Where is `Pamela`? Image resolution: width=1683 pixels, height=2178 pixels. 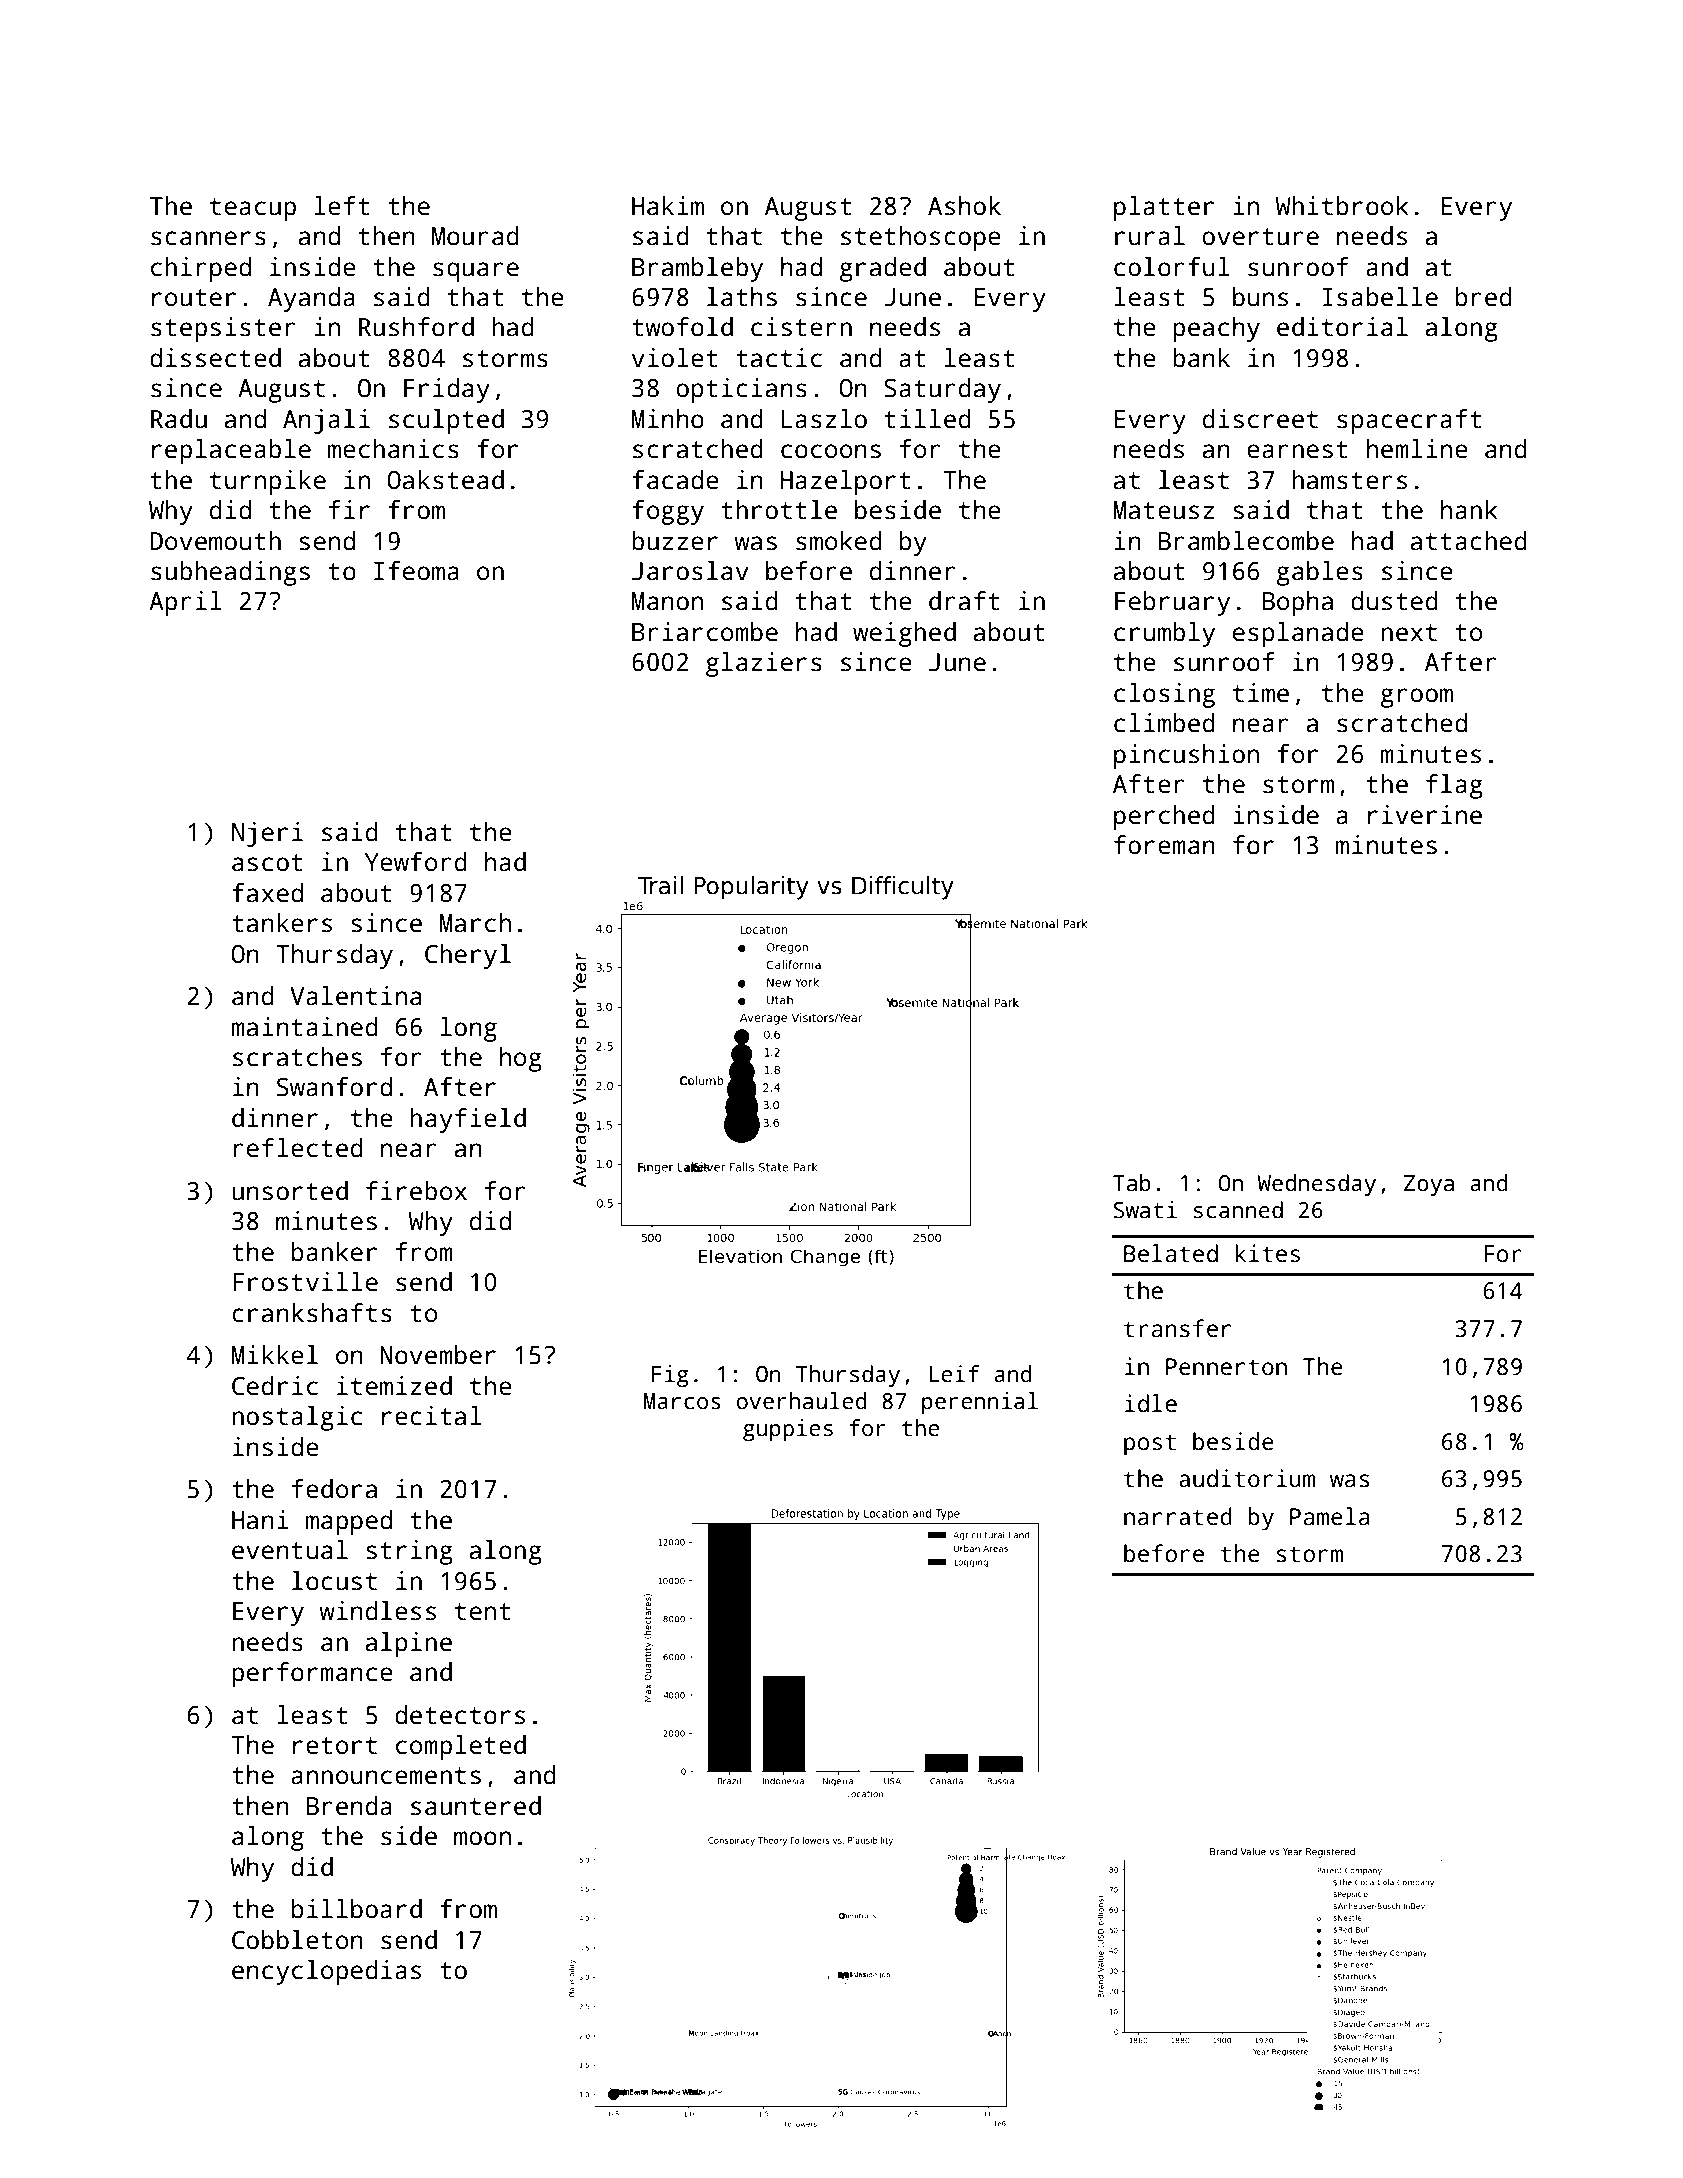 Pamela is located at coordinates (1330, 1516).
